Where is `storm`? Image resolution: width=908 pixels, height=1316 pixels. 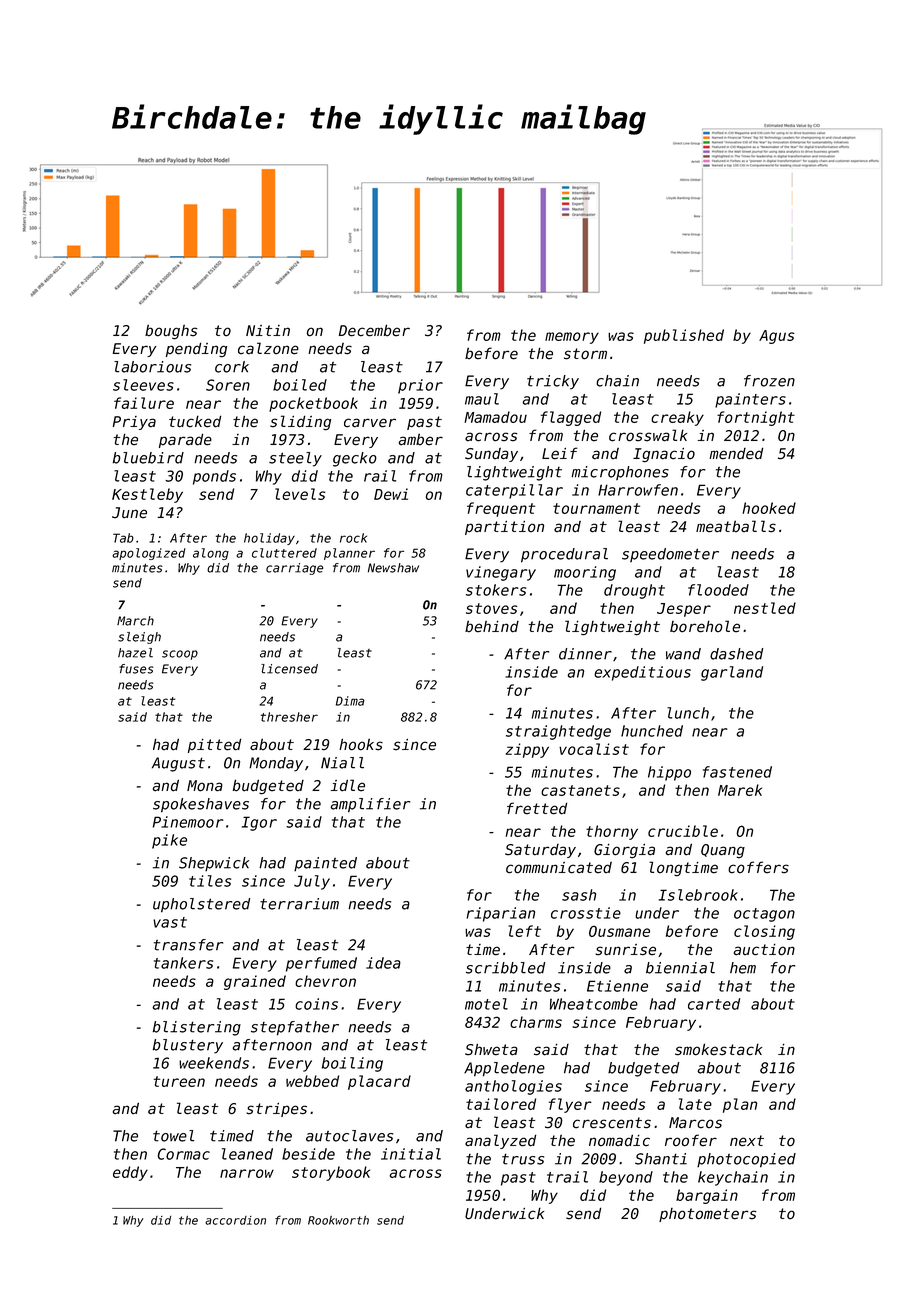 storm is located at coordinates (585, 354).
